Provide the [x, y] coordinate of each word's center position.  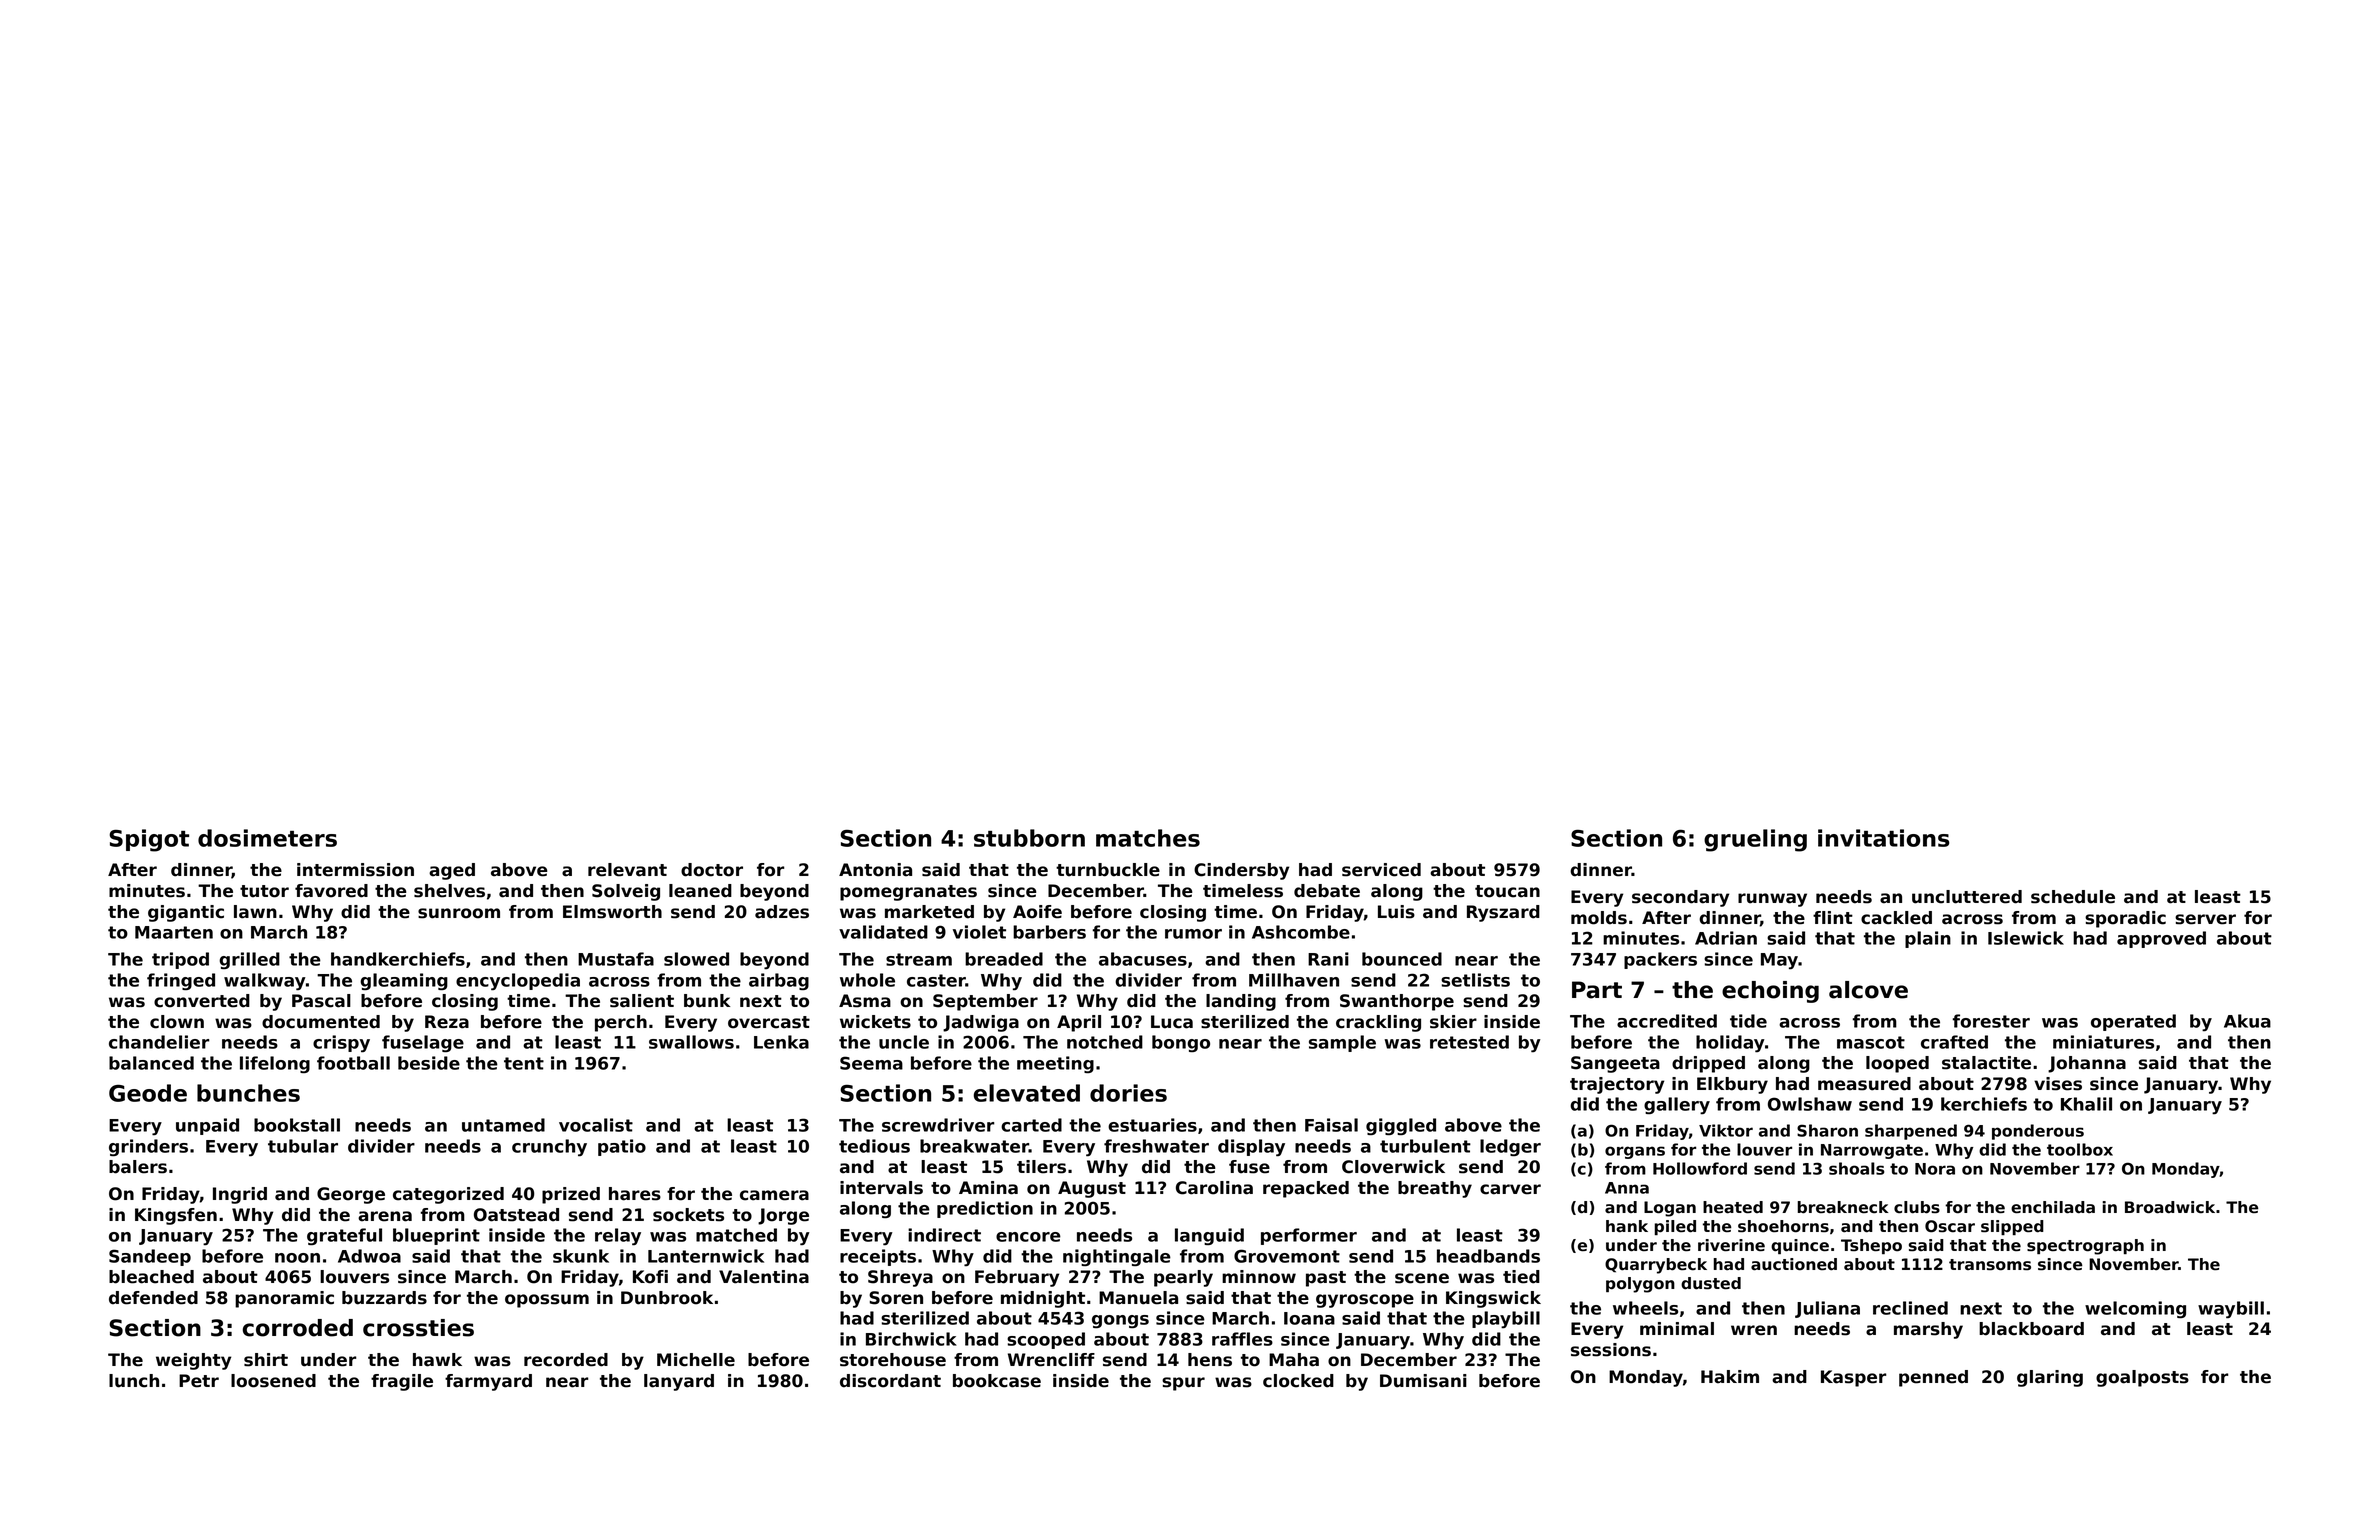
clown [177, 1022]
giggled [1401, 1126]
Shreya [900, 1278]
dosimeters [267, 838]
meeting [1055, 1064]
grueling [1755, 840]
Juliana [1827, 1309]
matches [1148, 838]
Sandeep [150, 1257]
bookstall [297, 1125]
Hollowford [1700, 1168]
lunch [134, 1381]
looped [1897, 1064]
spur [1183, 1384]
